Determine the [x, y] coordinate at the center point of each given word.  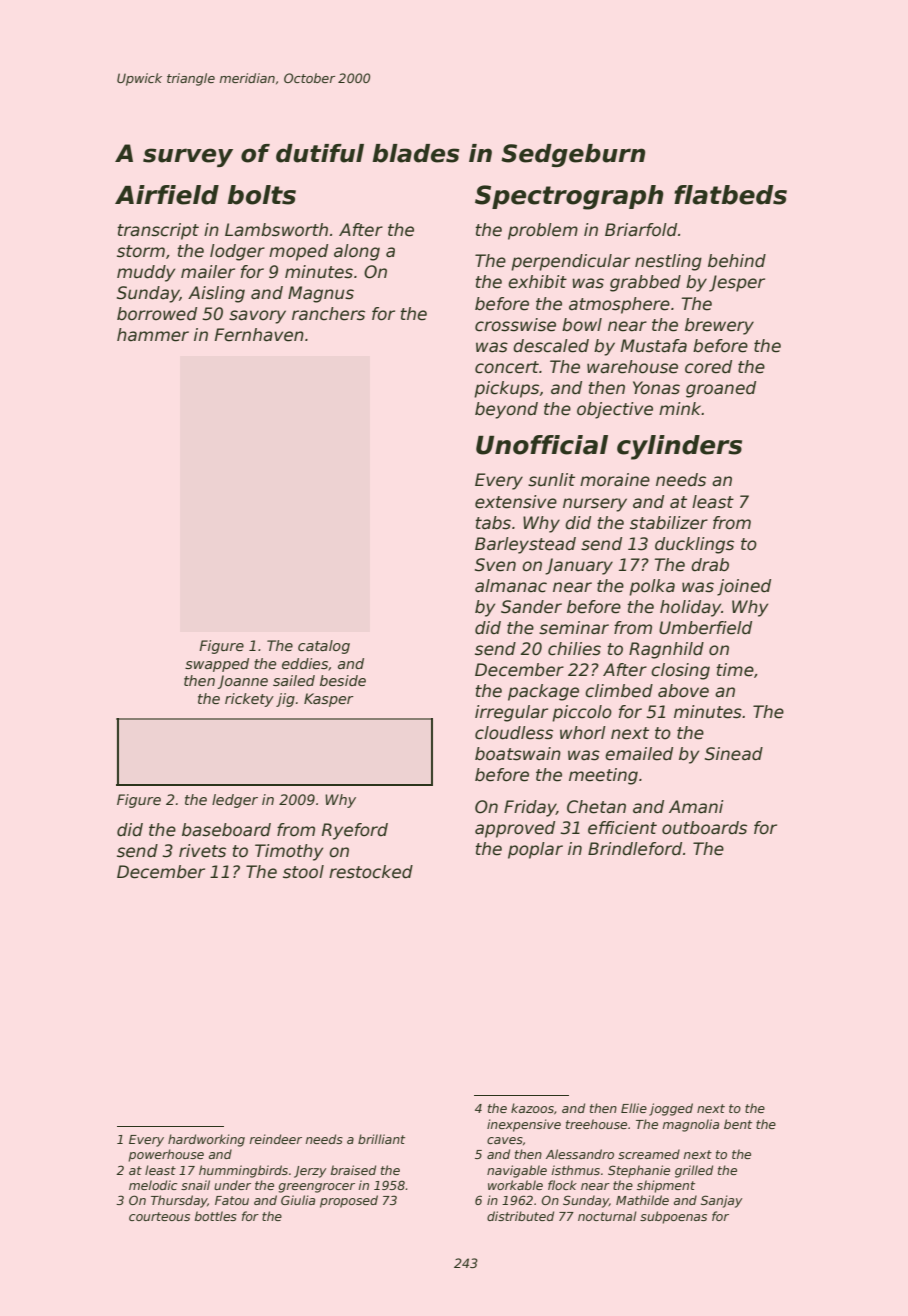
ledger [235, 801]
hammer [153, 335]
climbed [619, 691]
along [357, 252]
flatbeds [730, 195]
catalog [324, 647]
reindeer [276, 1139]
